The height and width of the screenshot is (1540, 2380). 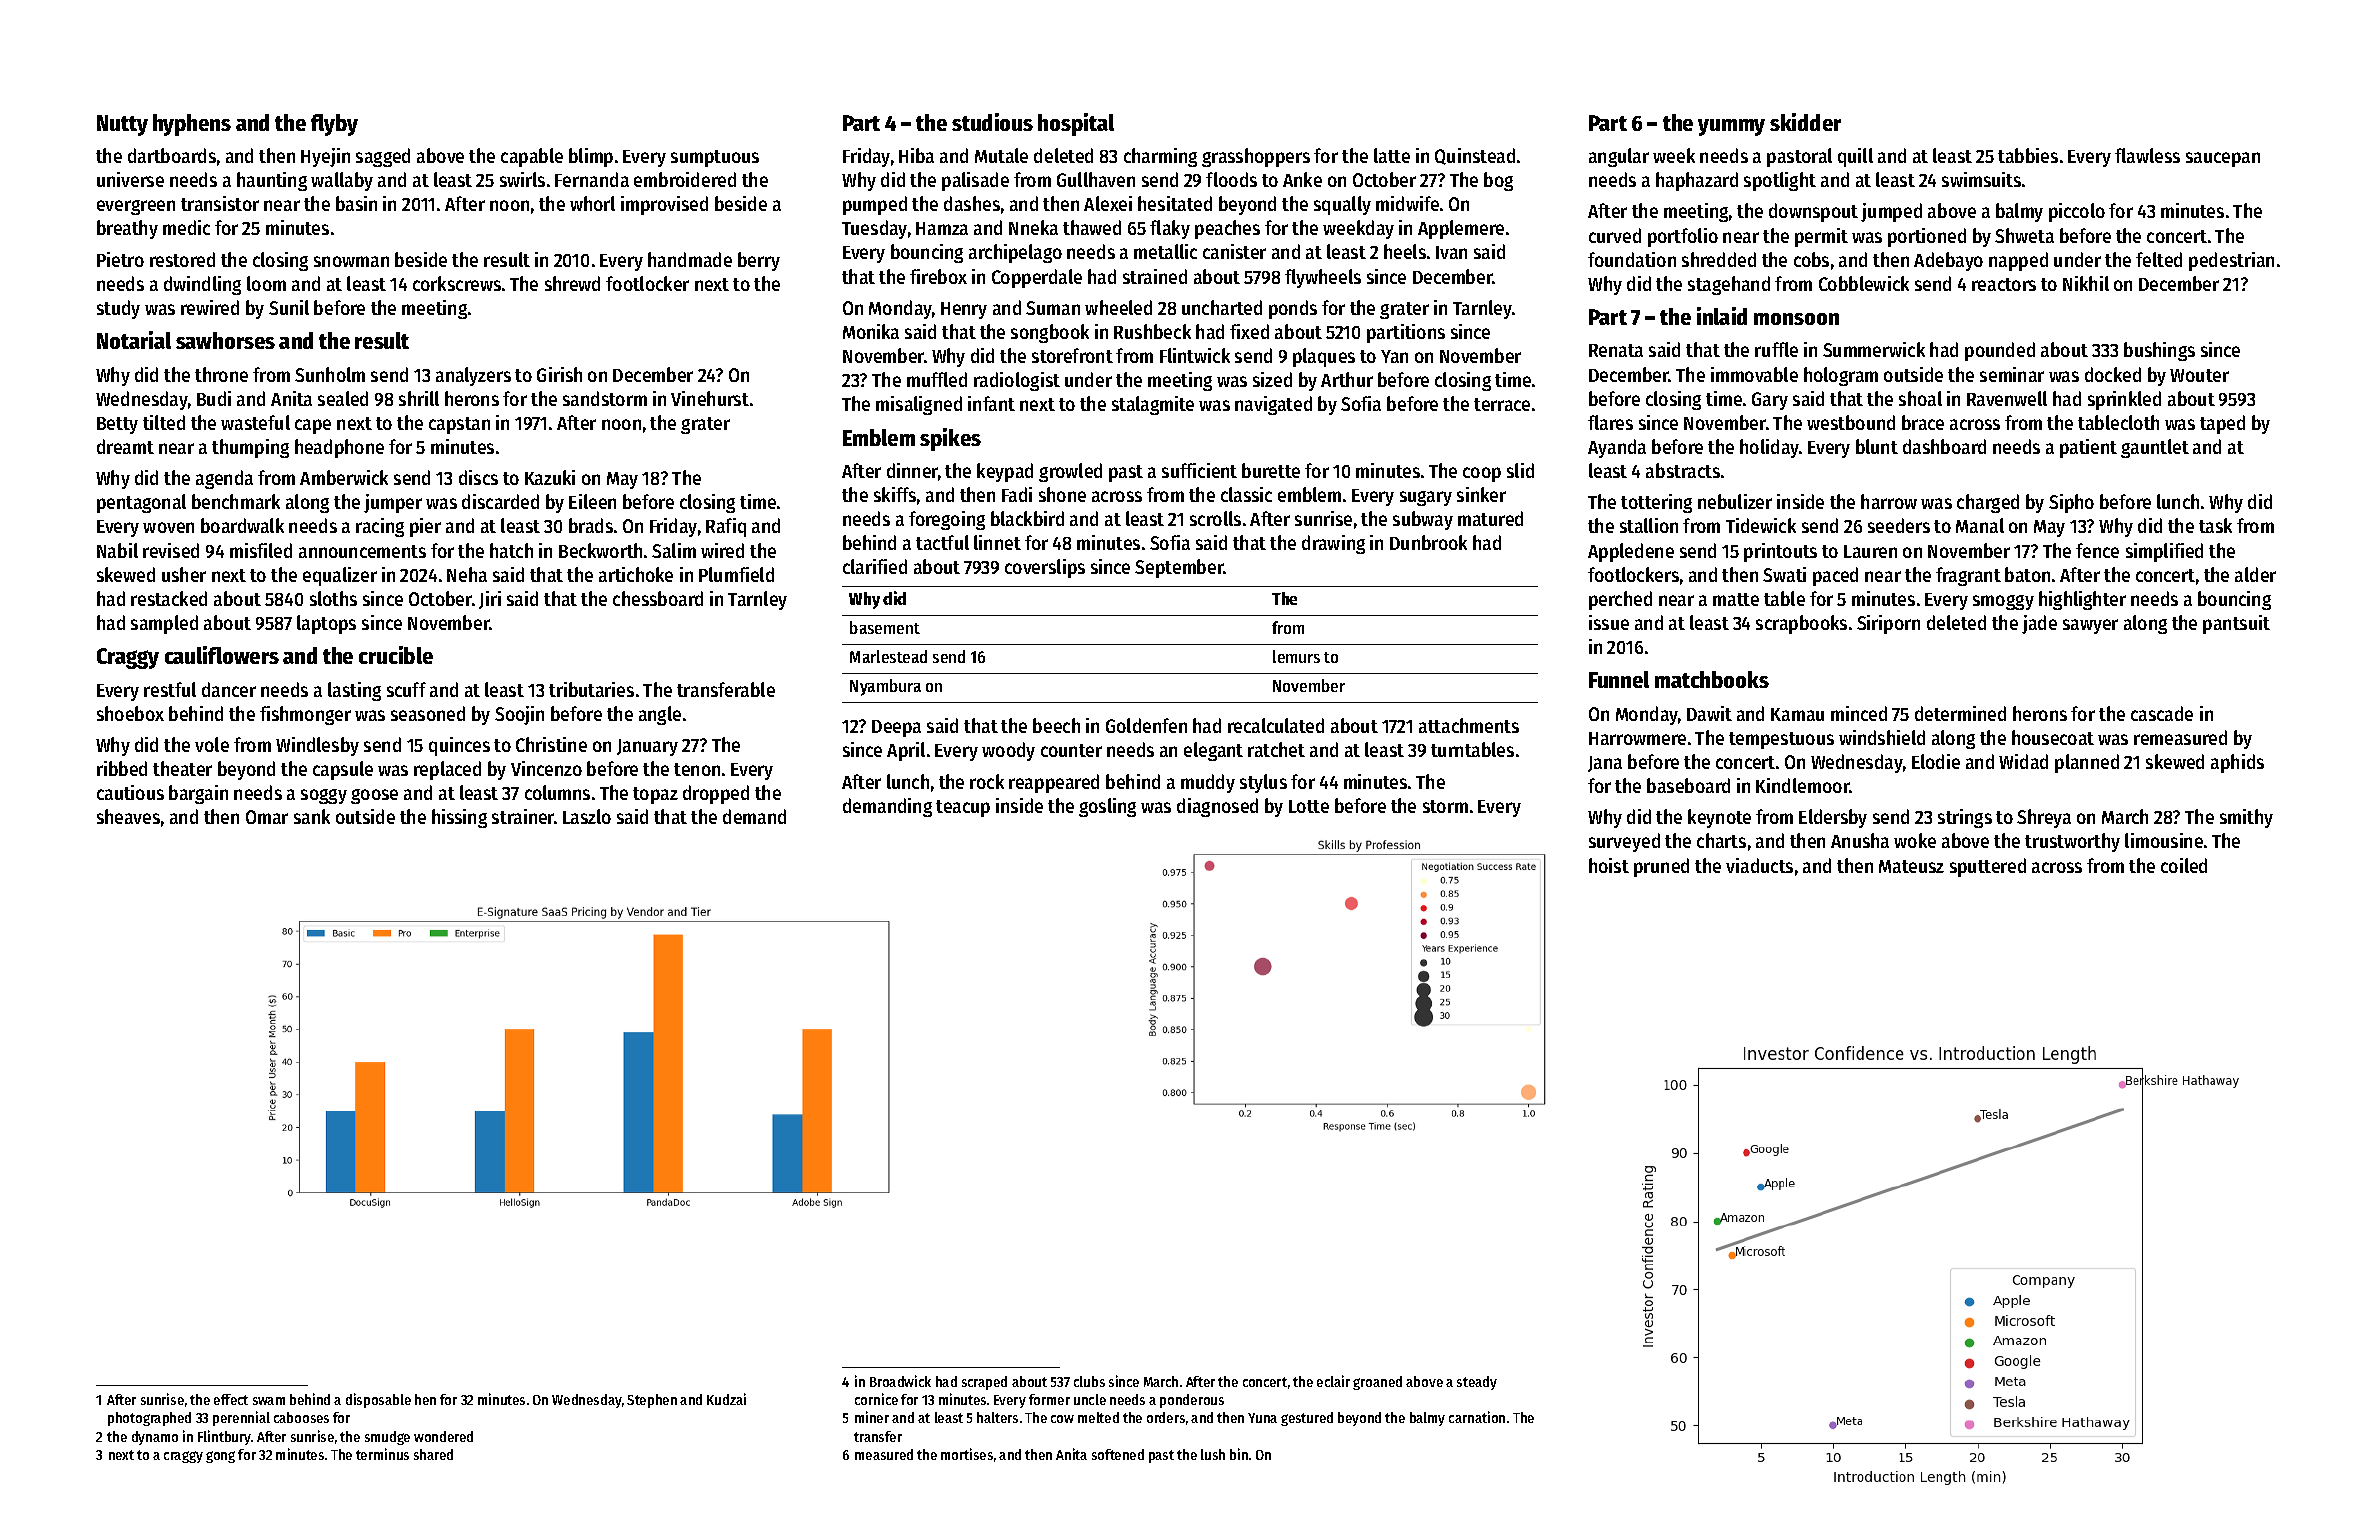 I want to click on scrolls, so click(x=1215, y=518).
